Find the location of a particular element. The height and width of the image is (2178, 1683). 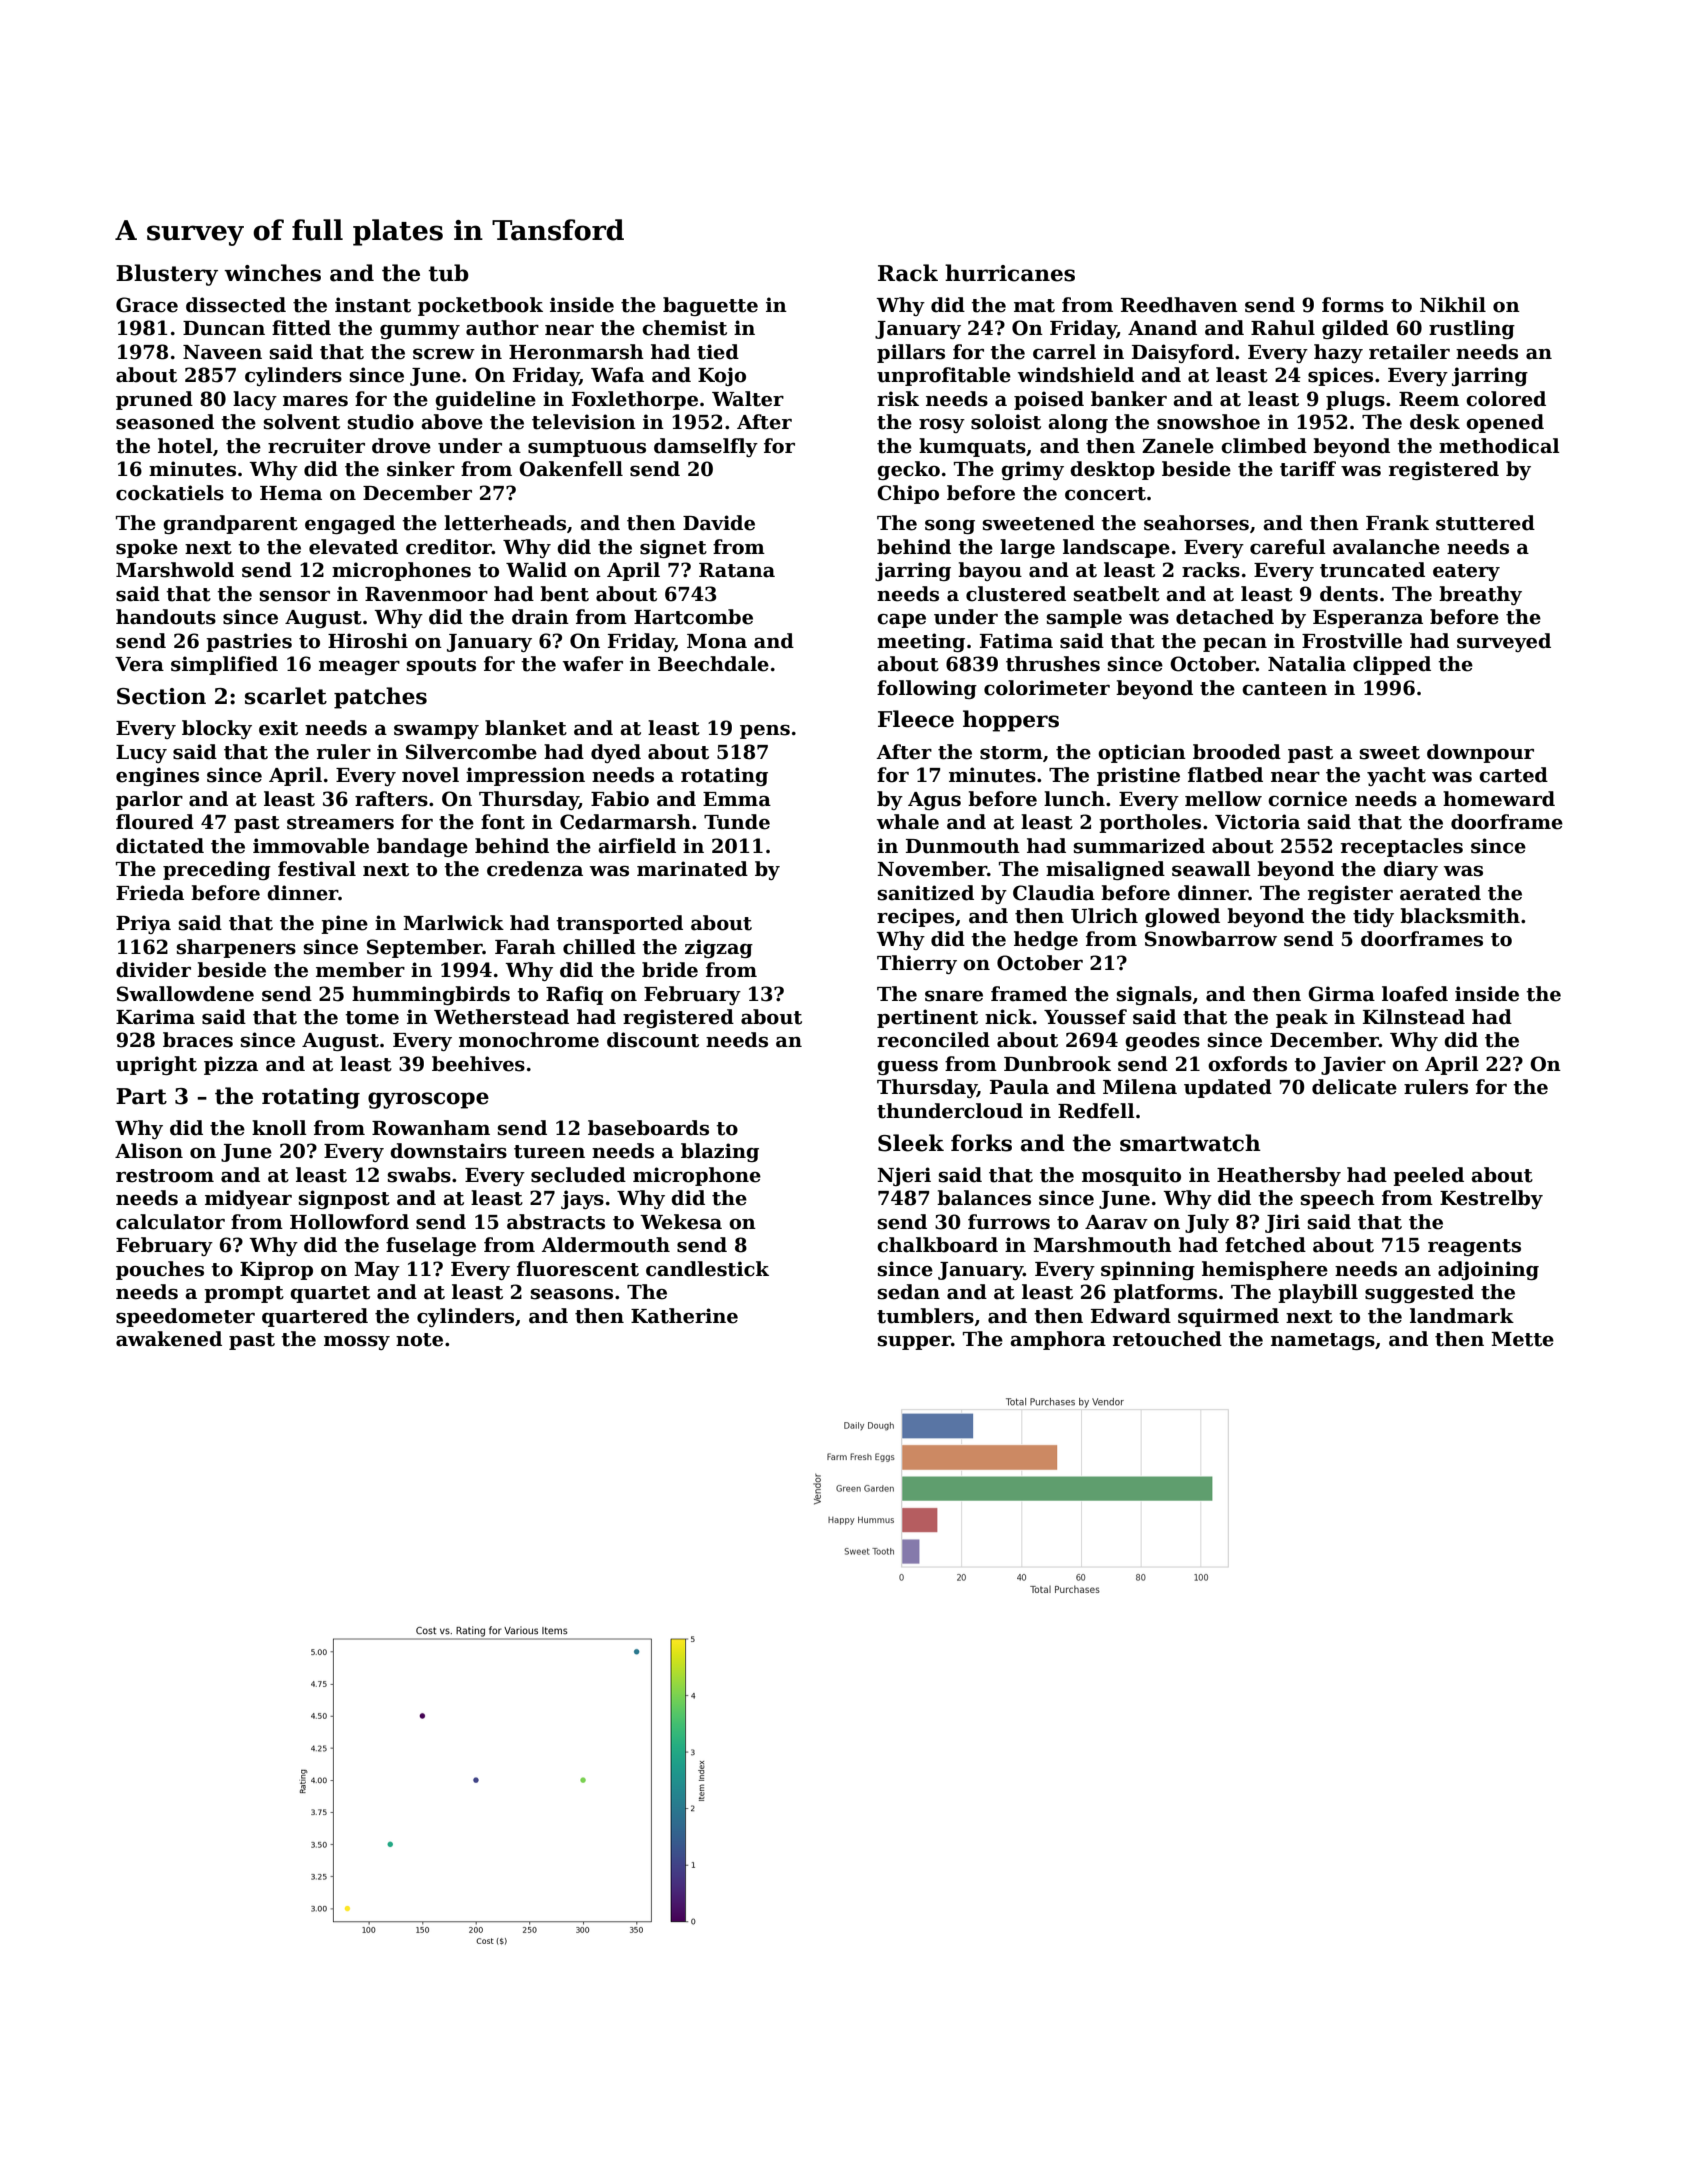

Zanele is located at coordinates (1178, 446).
